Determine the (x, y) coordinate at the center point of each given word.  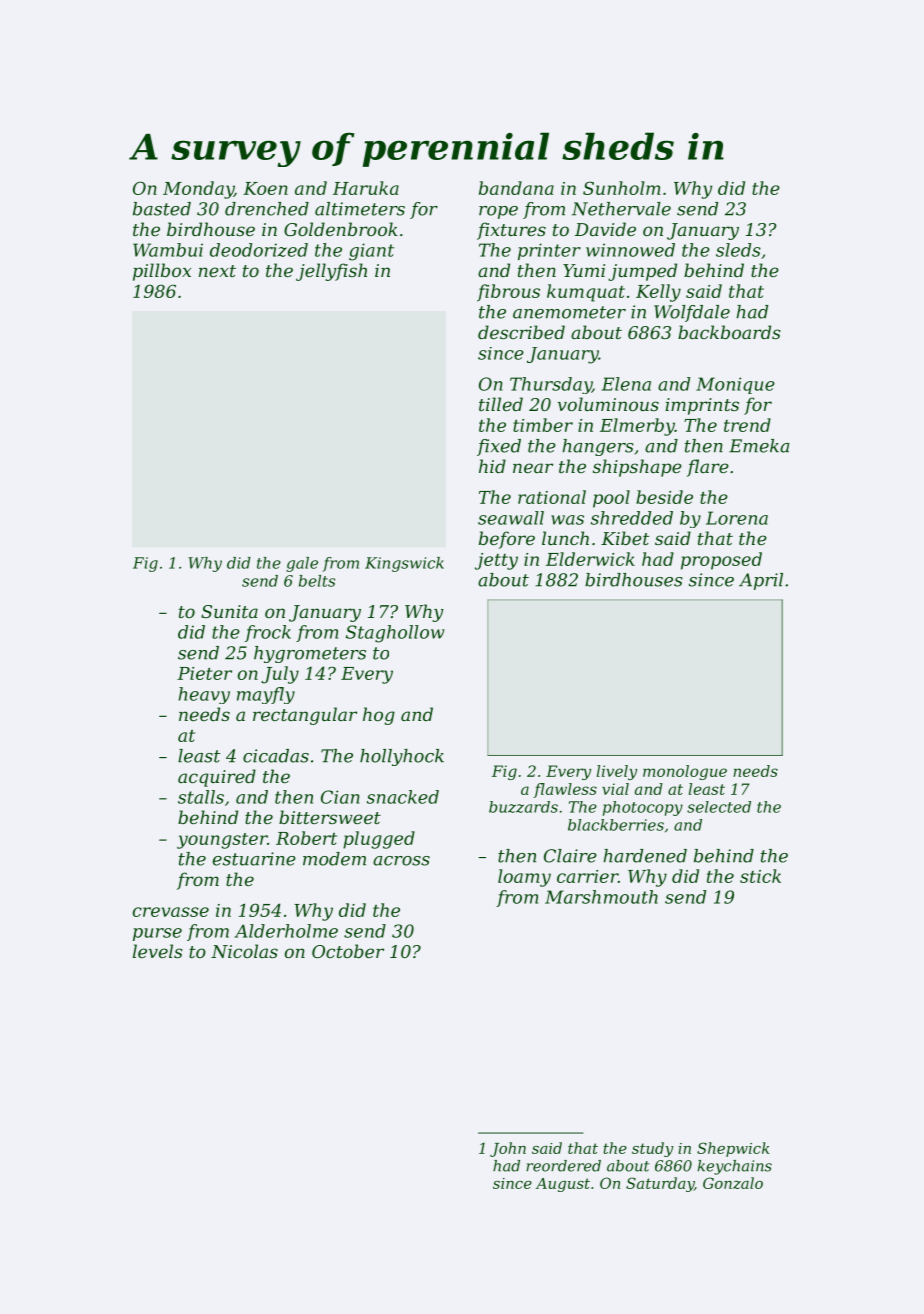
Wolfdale (692, 313)
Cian (340, 797)
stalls (201, 797)
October (348, 951)
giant (371, 252)
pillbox (162, 272)
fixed (499, 447)
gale (302, 564)
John (508, 1149)
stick (760, 876)
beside (664, 497)
